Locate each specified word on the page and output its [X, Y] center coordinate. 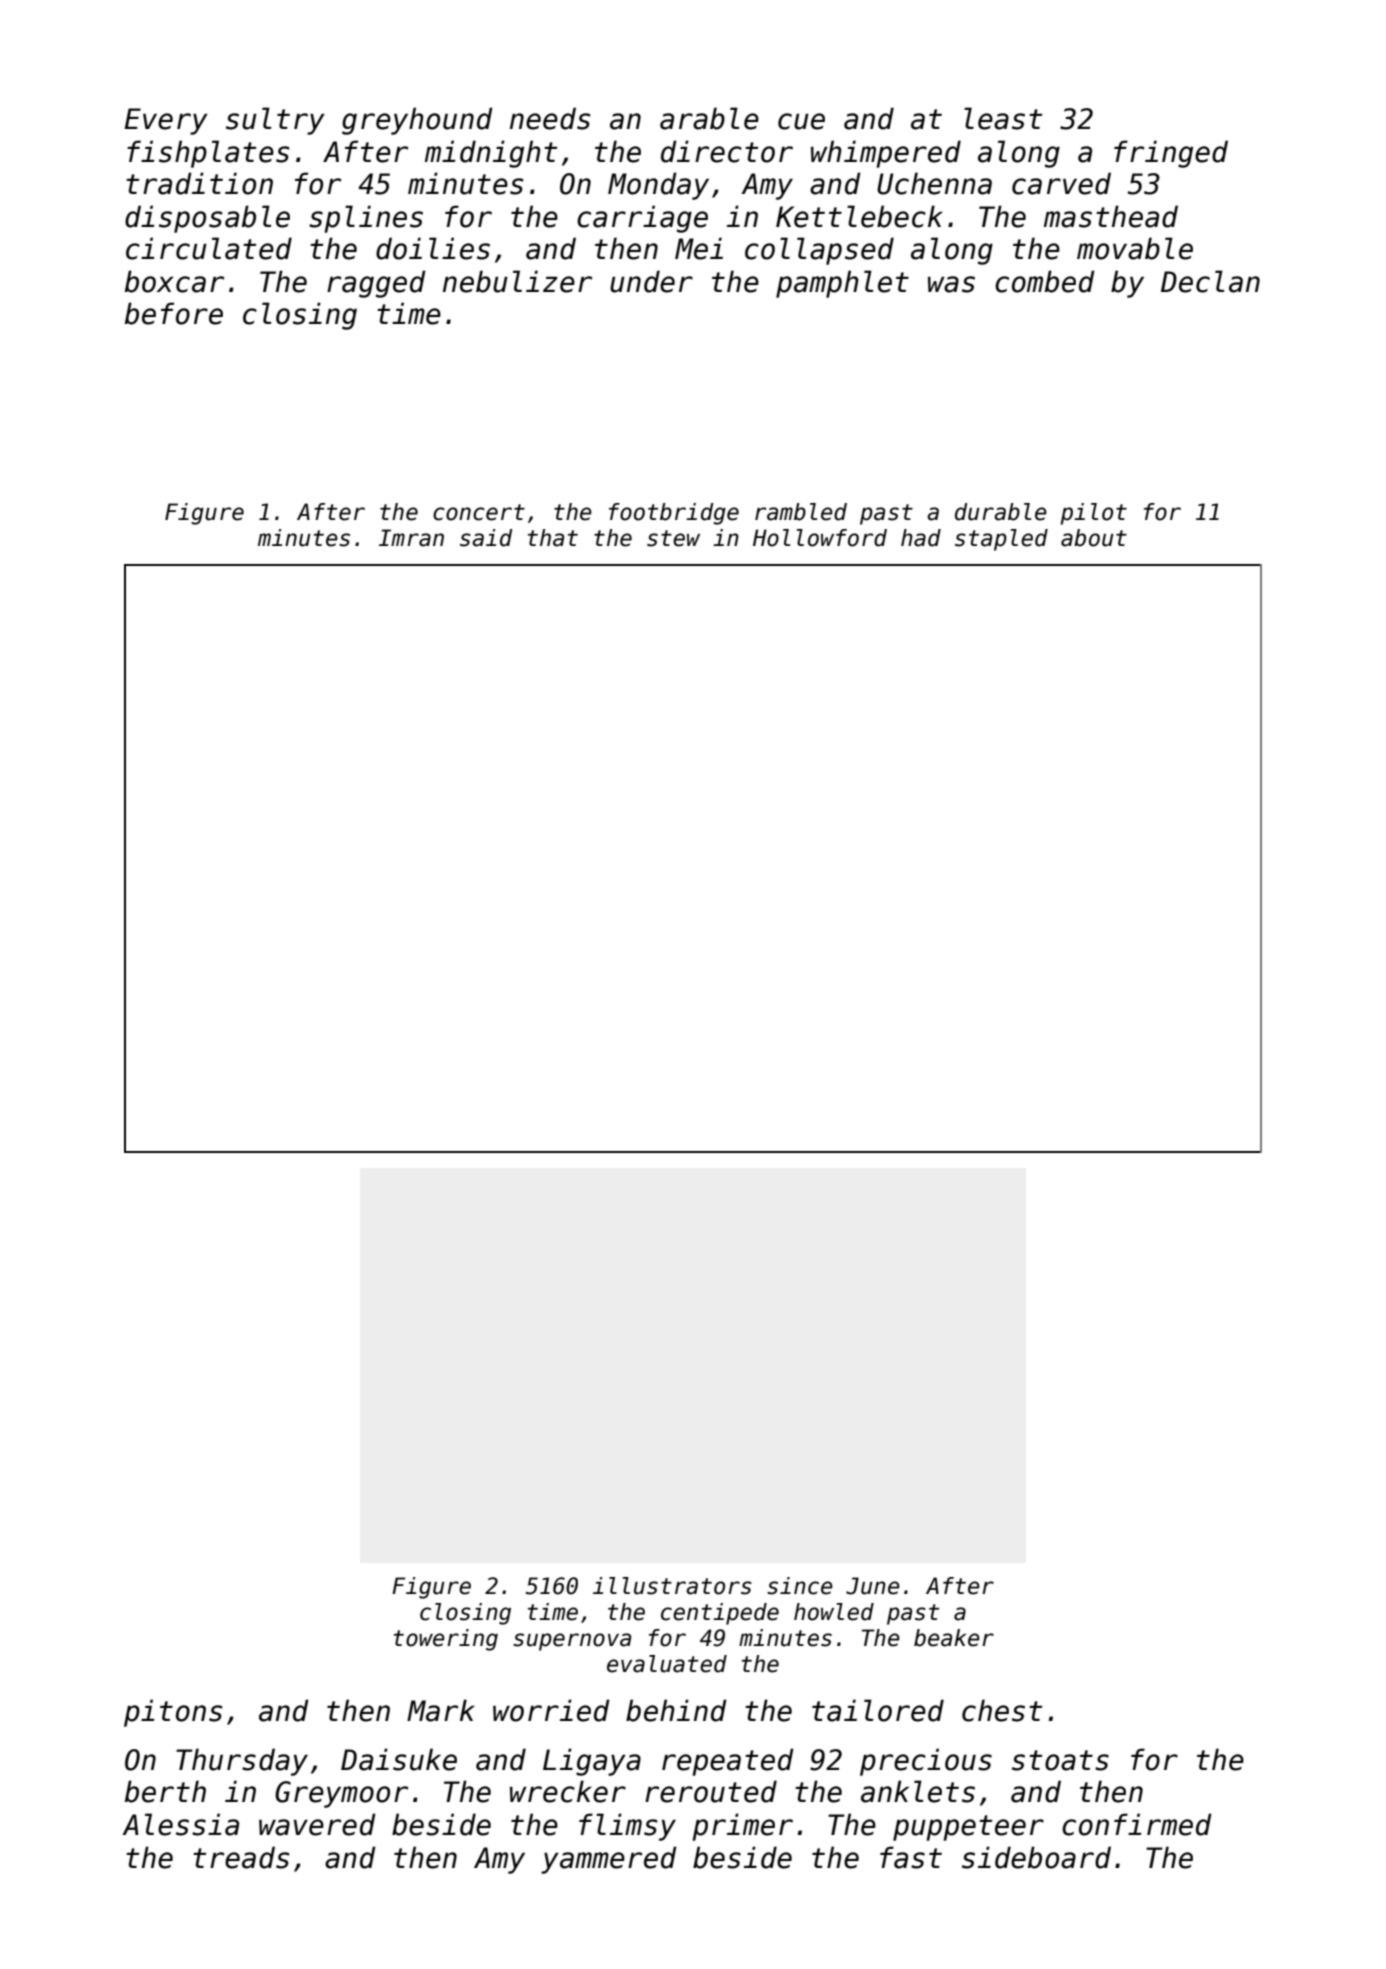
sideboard [1036, 1857]
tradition [199, 183]
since [800, 1586]
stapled [1001, 540]
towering [446, 1640]
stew [673, 538]
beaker [954, 1638]
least [1003, 118]
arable [709, 118]
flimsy [627, 1827]
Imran [411, 538]
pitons [173, 1713]
